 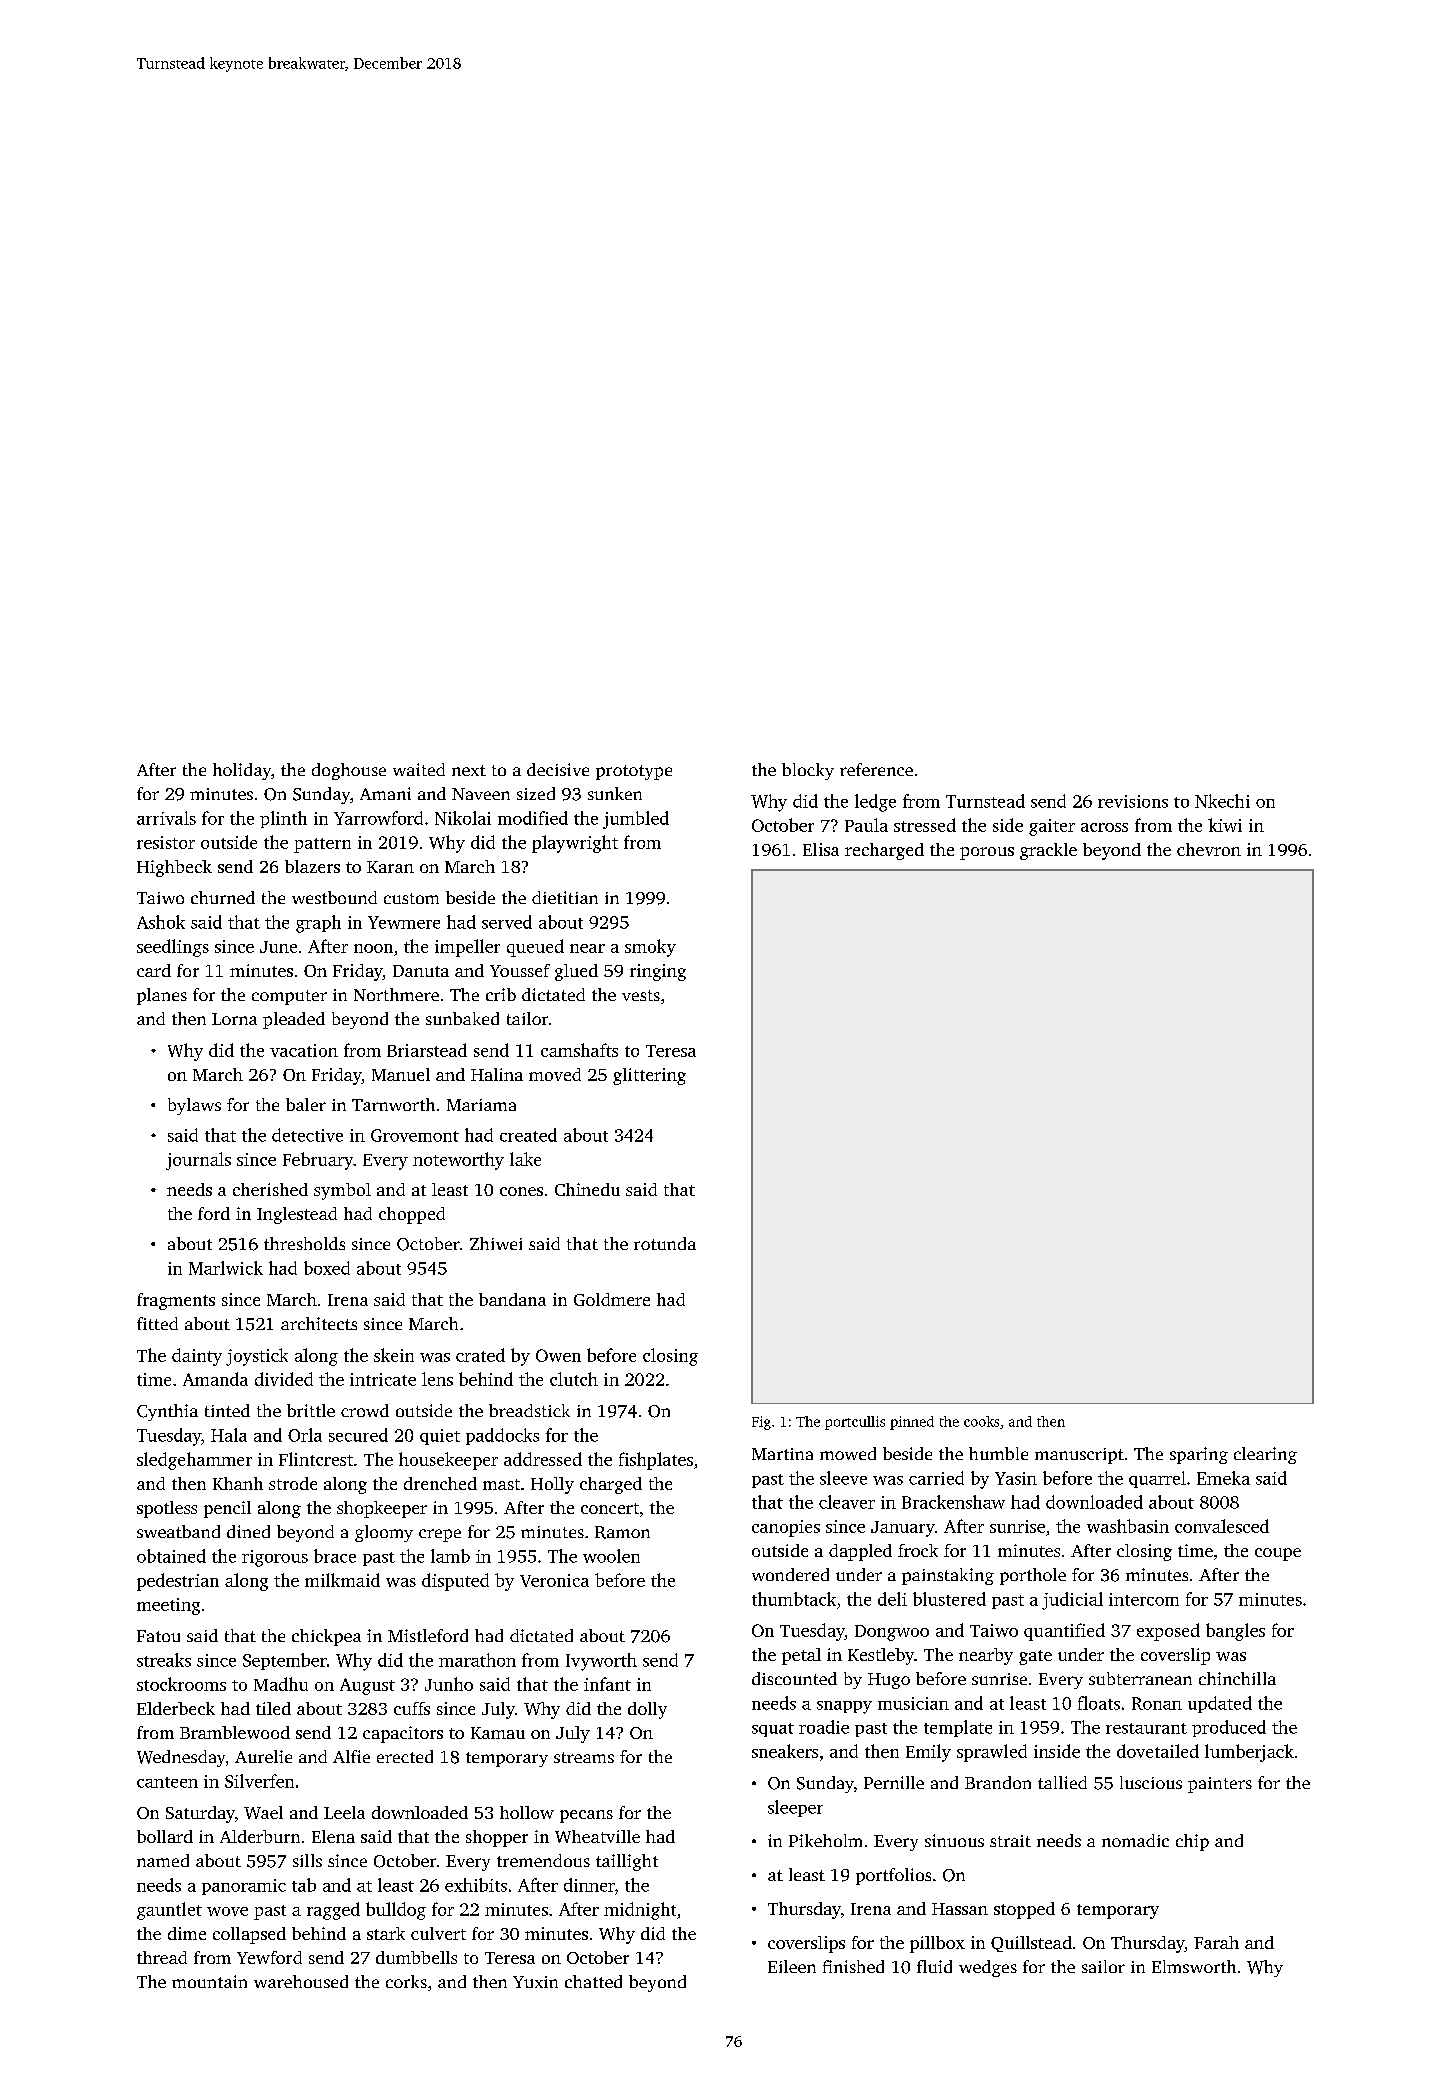 I want to click on prototype, so click(x=634, y=772).
